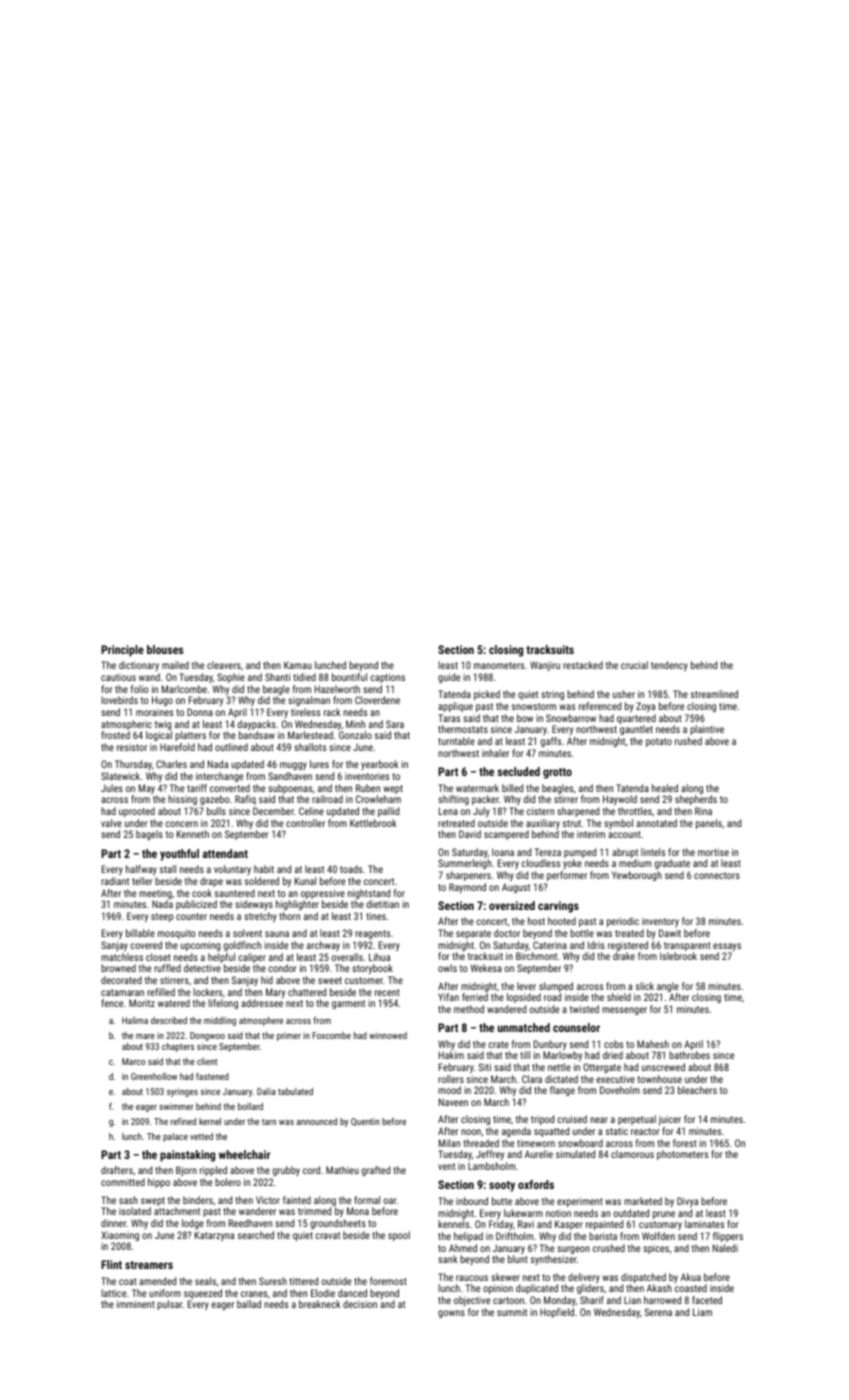  I want to click on imminent, so click(136, 1304).
